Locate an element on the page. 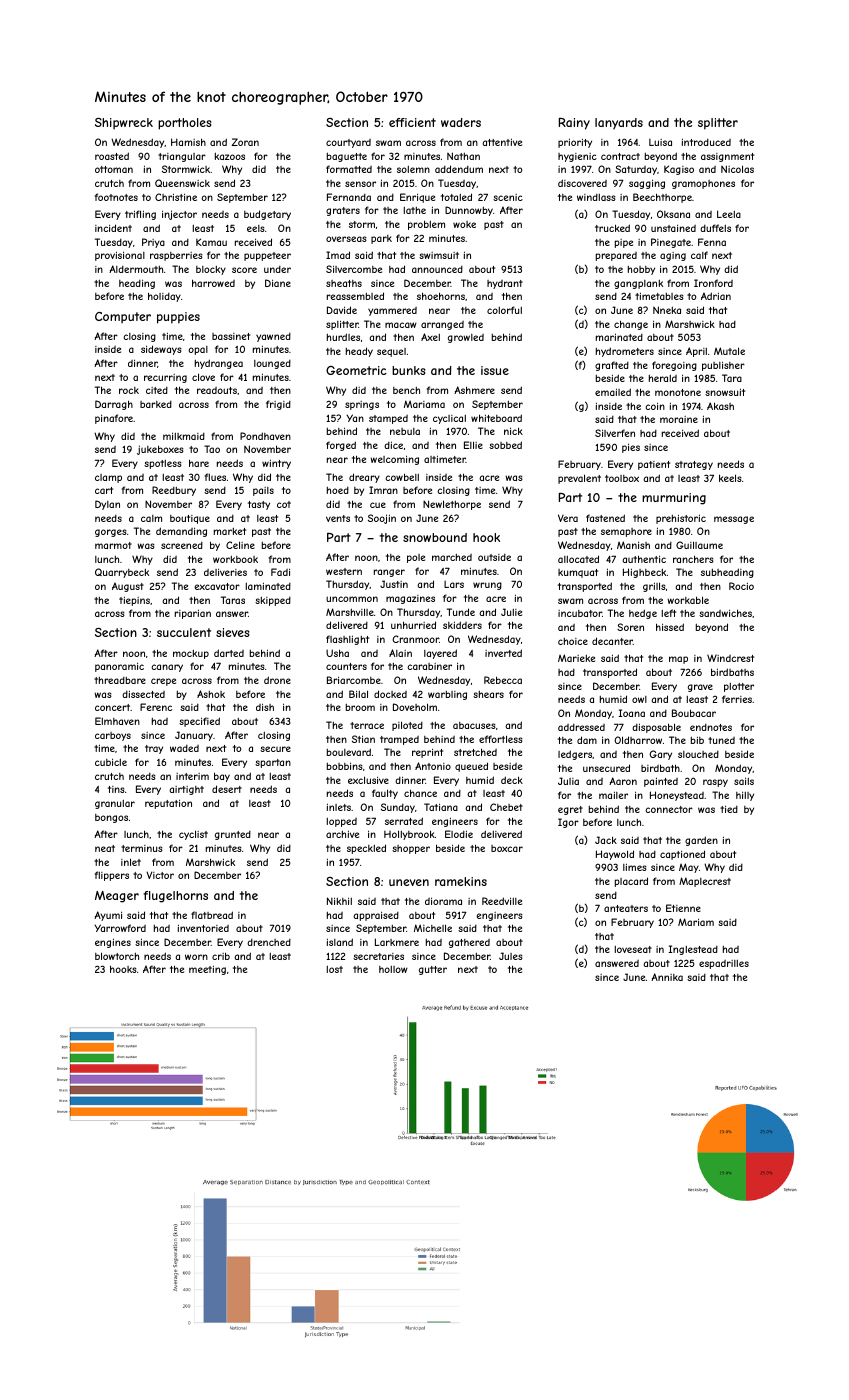 The width and height of the image is (849, 1400). snowsuit is located at coordinates (725, 392).
